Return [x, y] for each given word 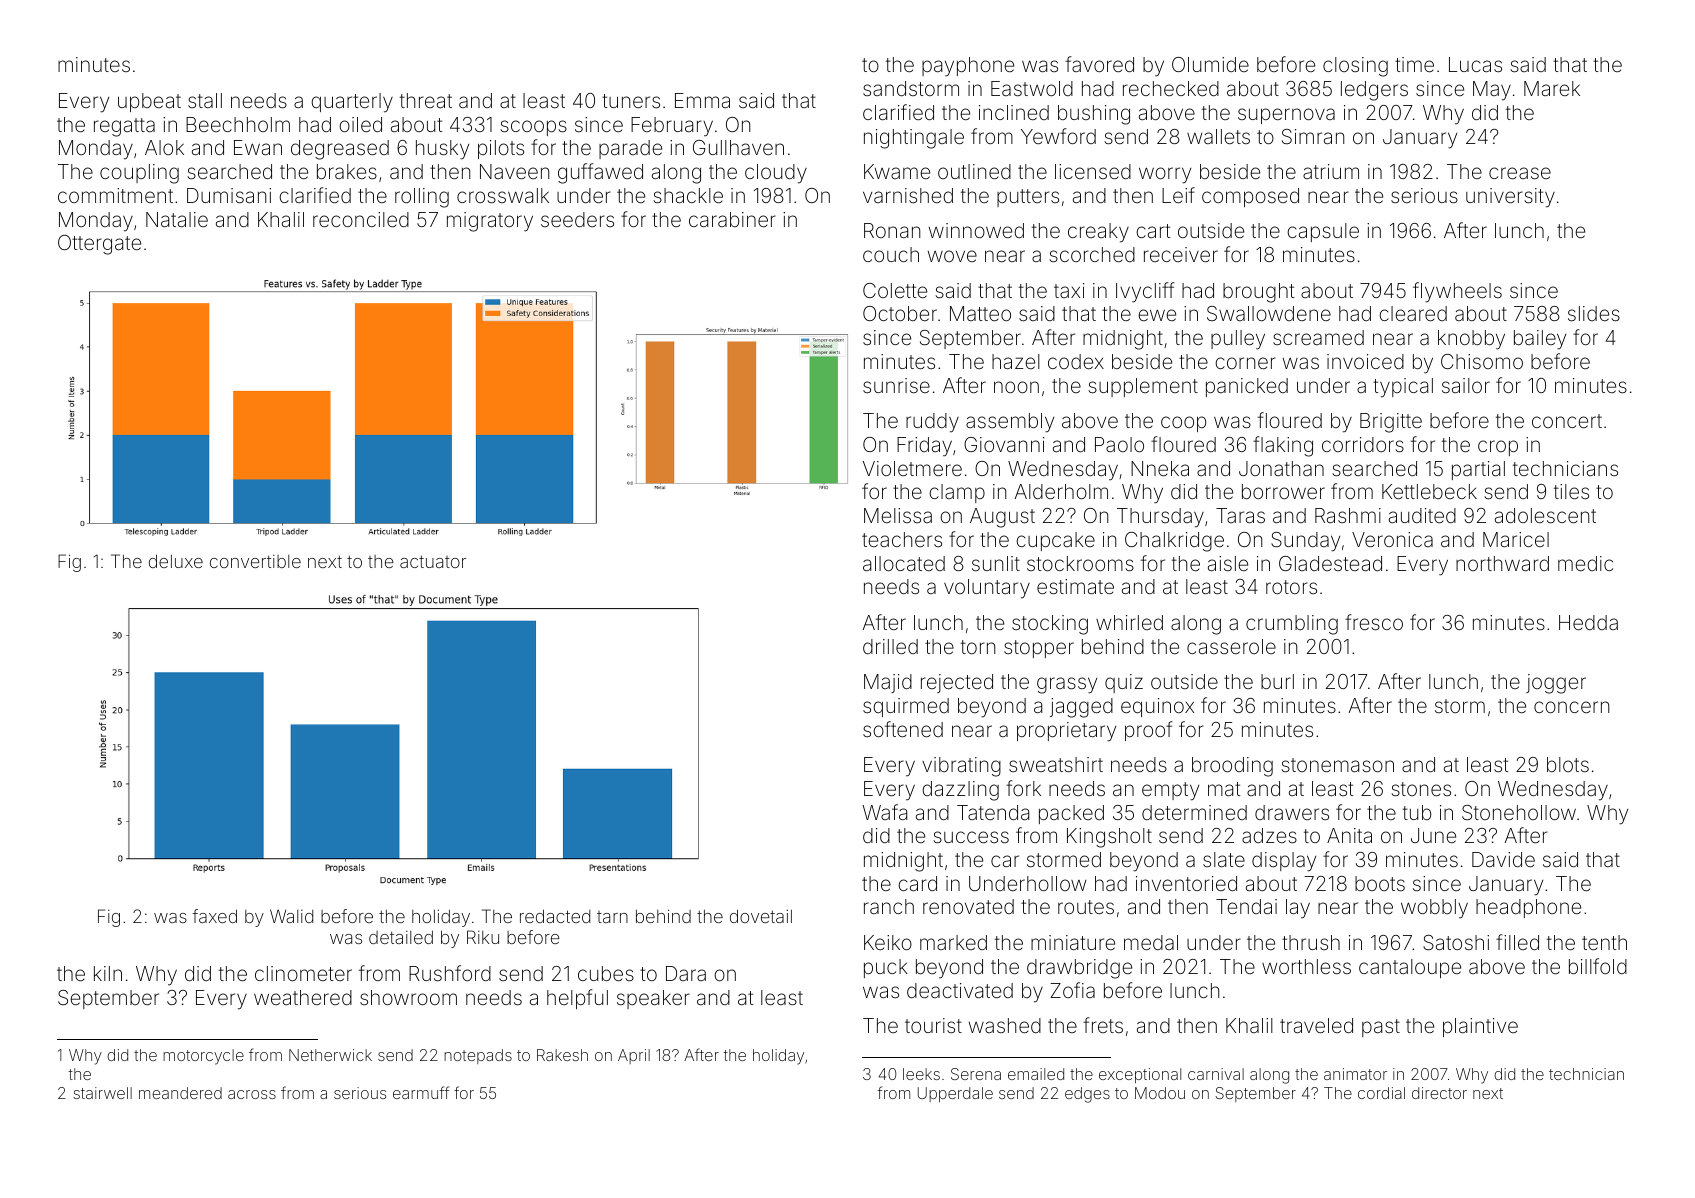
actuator [433, 561]
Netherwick [330, 1055]
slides [1594, 313]
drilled [890, 646]
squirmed [906, 707]
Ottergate [99, 245]
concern [1571, 707]
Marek [1552, 88]
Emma [702, 100]
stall [205, 100]
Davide [1503, 859]
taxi [1069, 290]
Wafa [884, 812]
